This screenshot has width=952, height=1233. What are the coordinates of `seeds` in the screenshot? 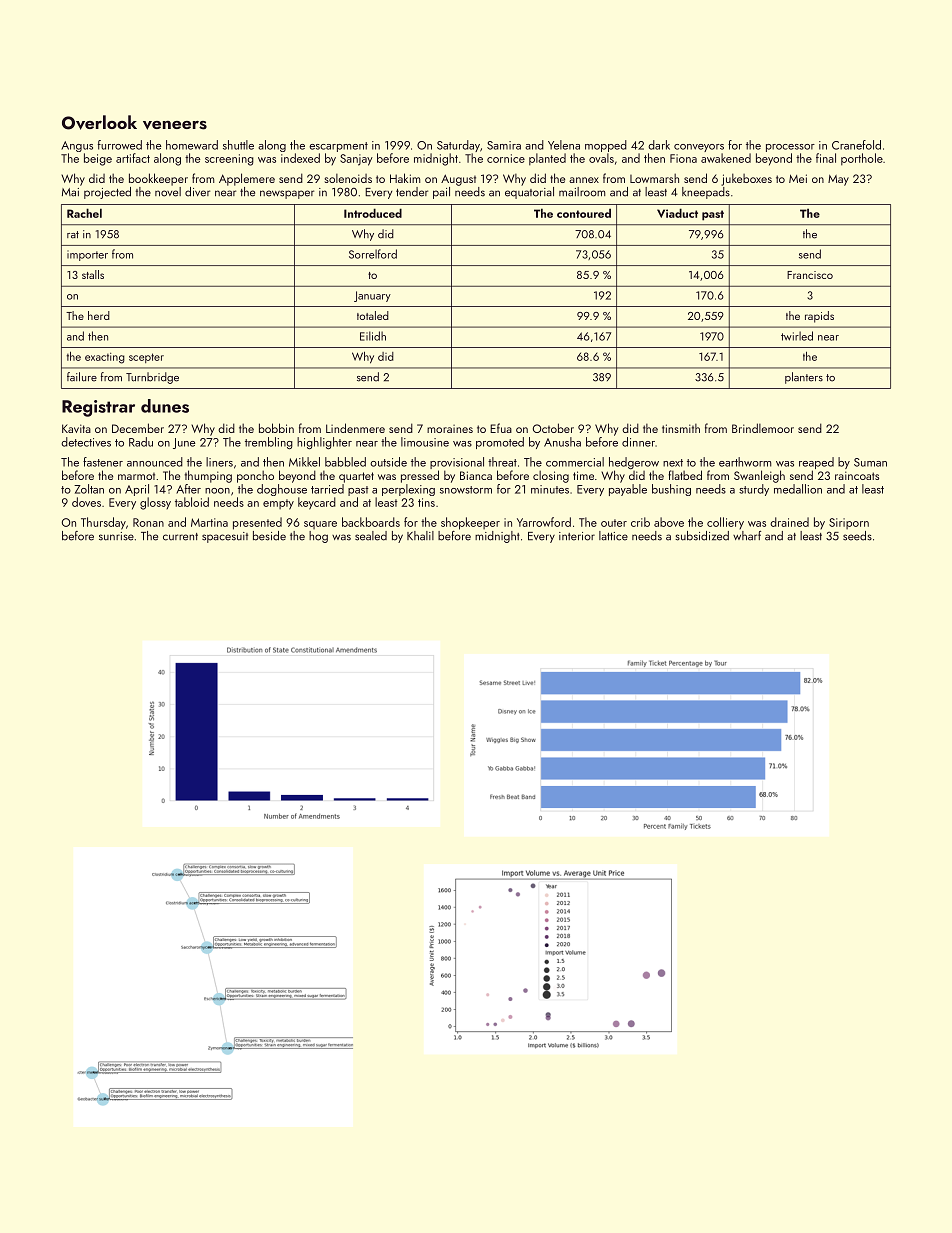 It's located at (857, 536).
